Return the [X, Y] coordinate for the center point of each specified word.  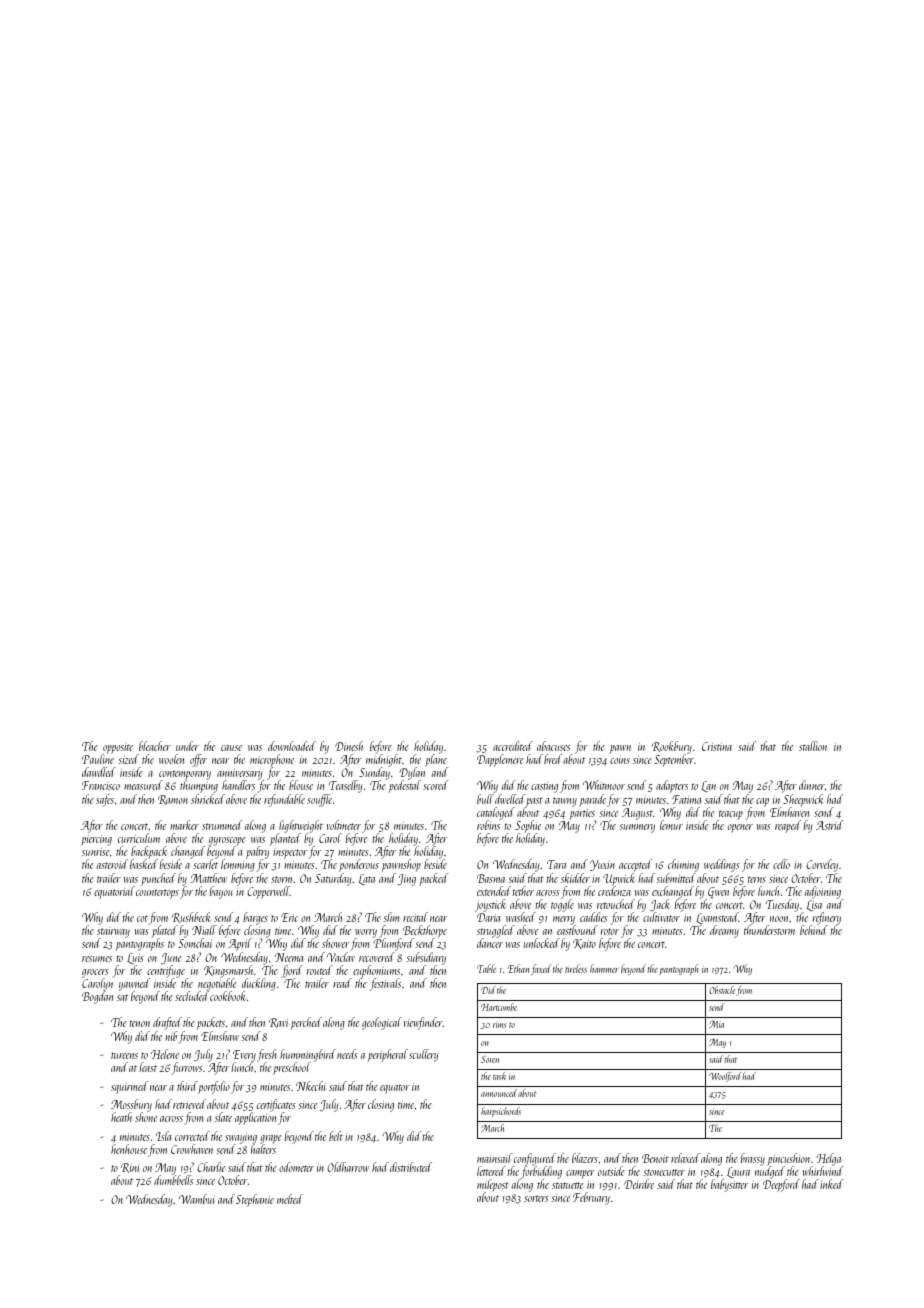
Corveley [822, 865]
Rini [130, 1168]
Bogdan [97, 997]
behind [814, 930]
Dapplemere [500, 760]
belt [336, 1136]
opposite [117, 749]
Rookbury [672, 747]
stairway [113, 933]
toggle [562, 905]
